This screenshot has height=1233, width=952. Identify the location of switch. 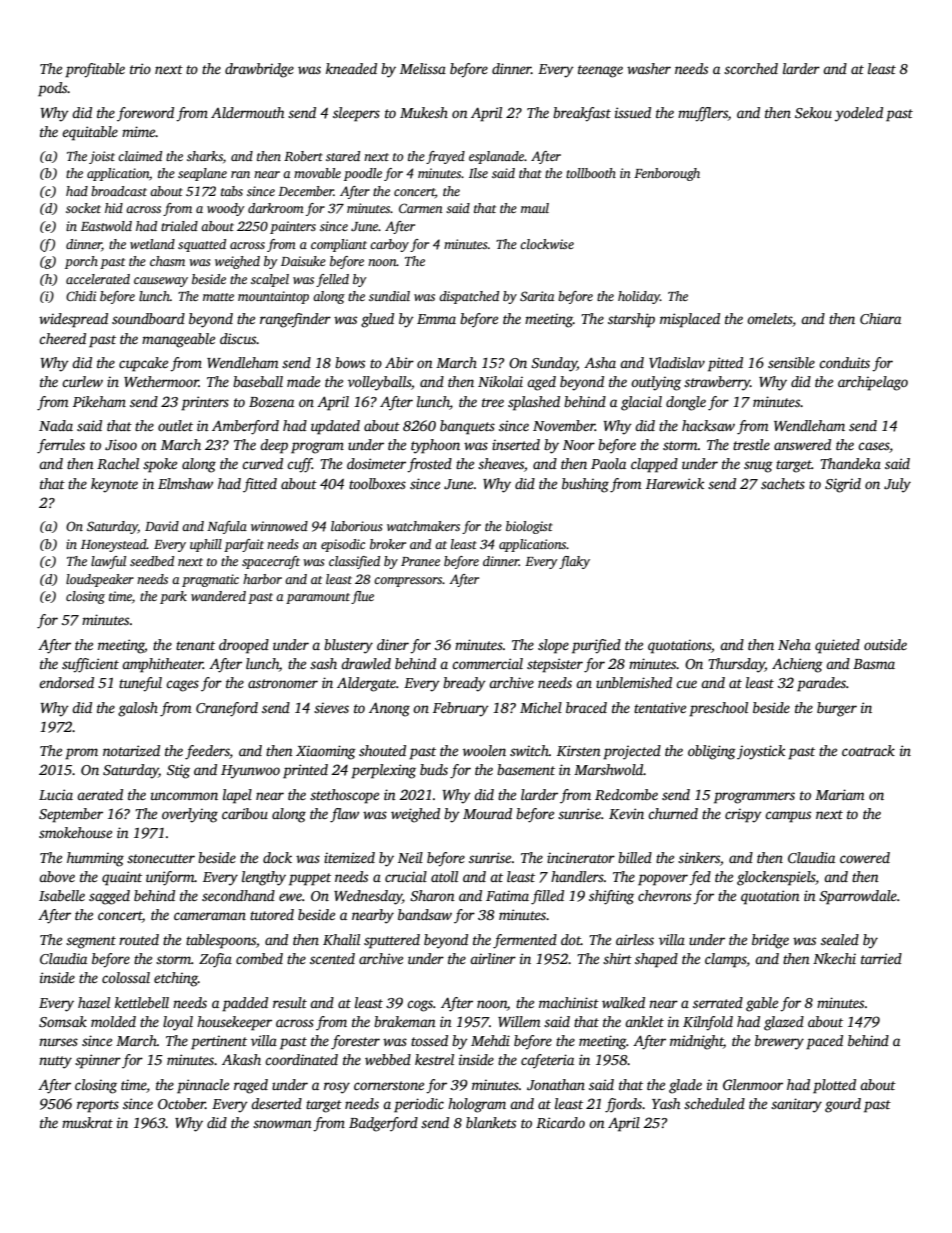
(529, 750).
